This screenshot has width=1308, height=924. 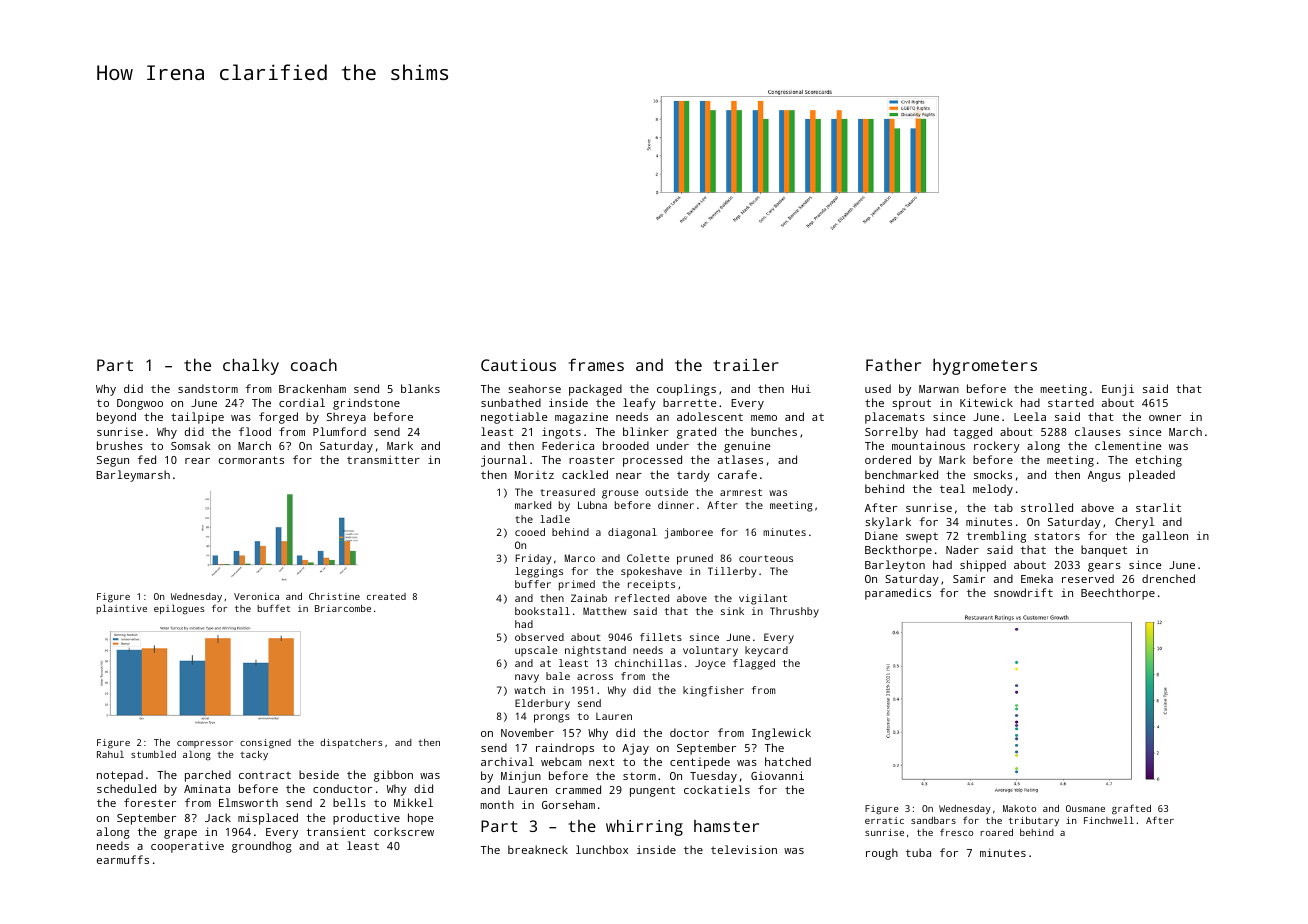 I want to click on hygrometers, so click(x=985, y=367).
